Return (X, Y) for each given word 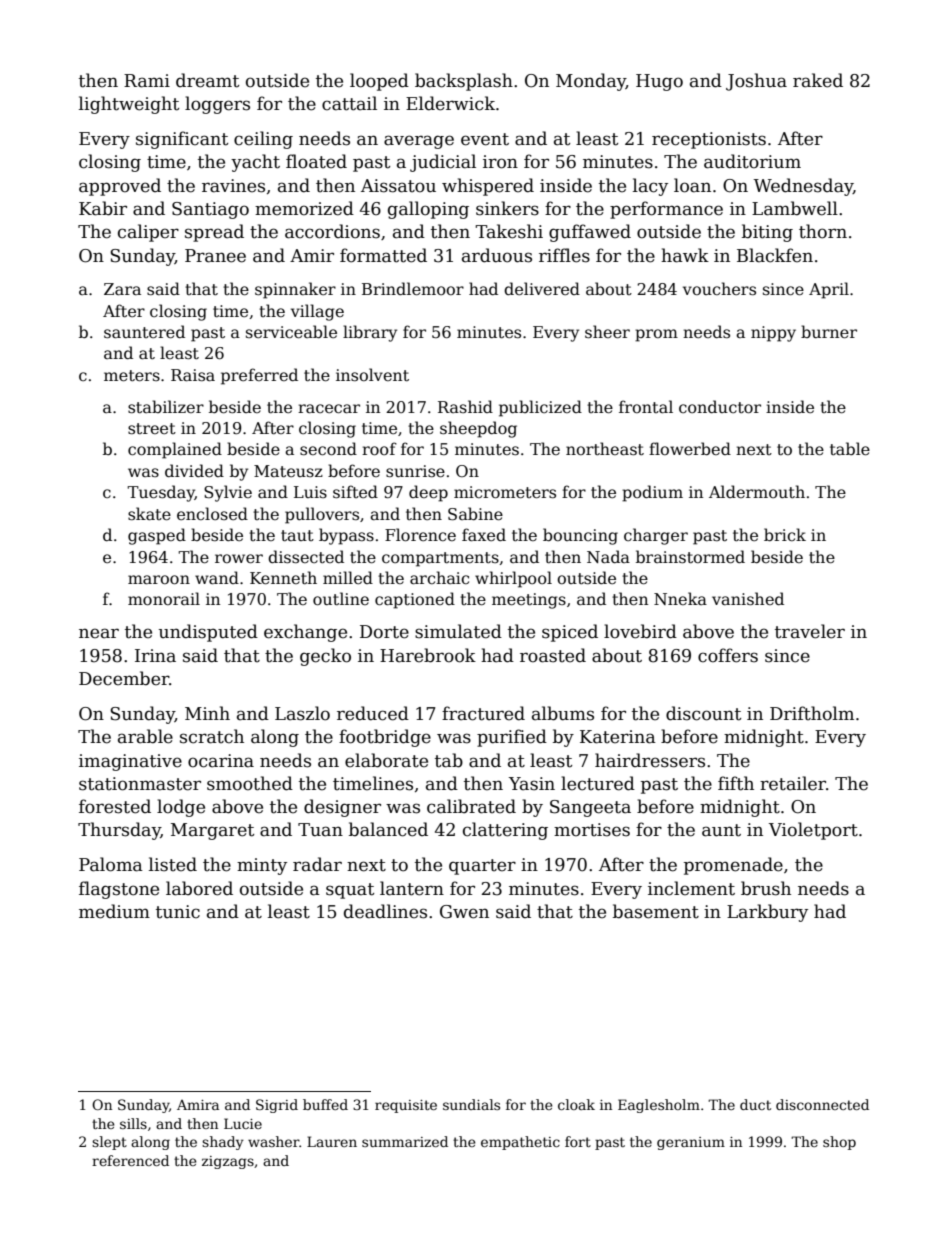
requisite (406, 1106)
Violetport (813, 831)
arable (145, 736)
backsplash (464, 82)
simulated (458, 631)
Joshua (756, 82)
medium (114, 911)
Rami (147, 81)
